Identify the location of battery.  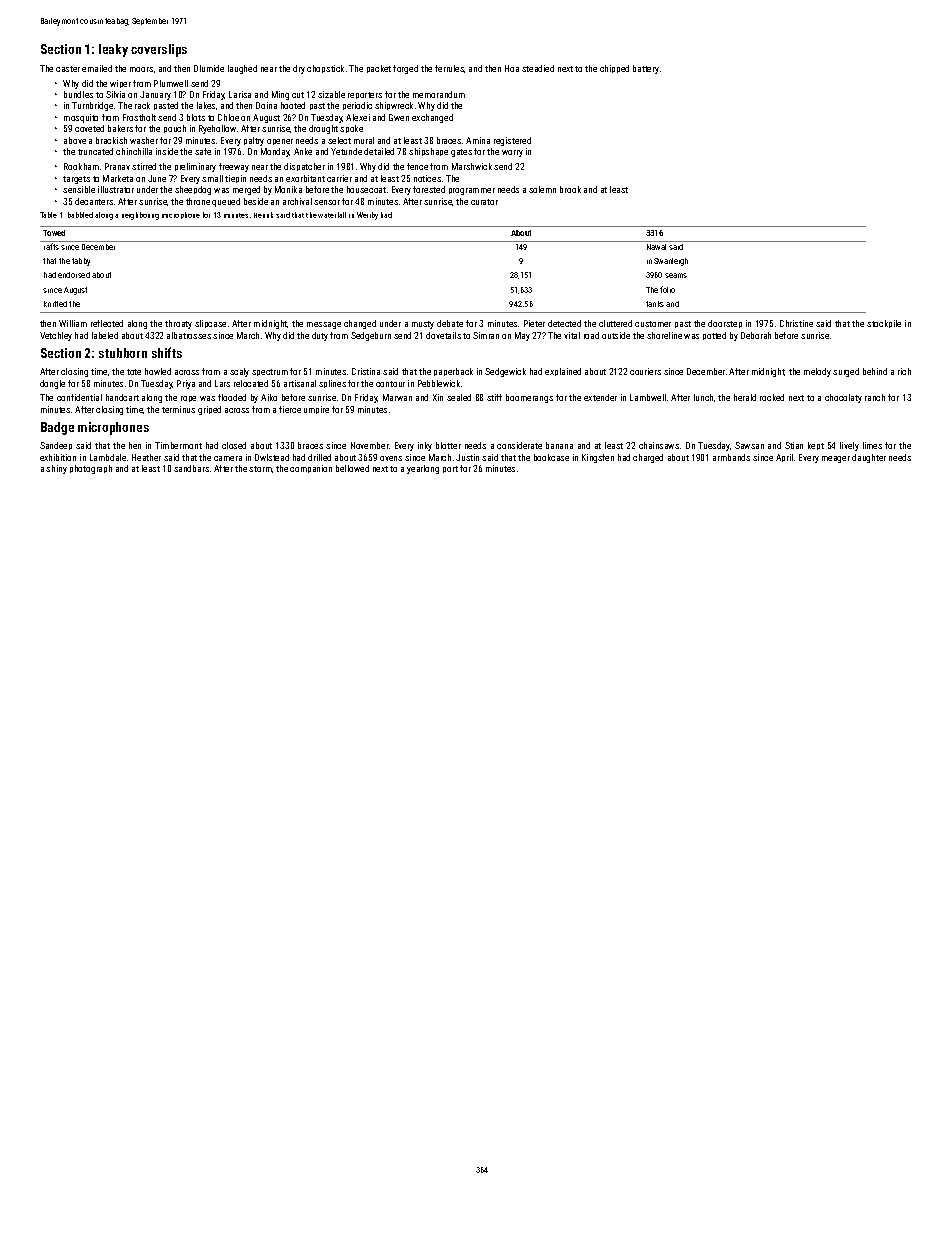
(646, 69).
